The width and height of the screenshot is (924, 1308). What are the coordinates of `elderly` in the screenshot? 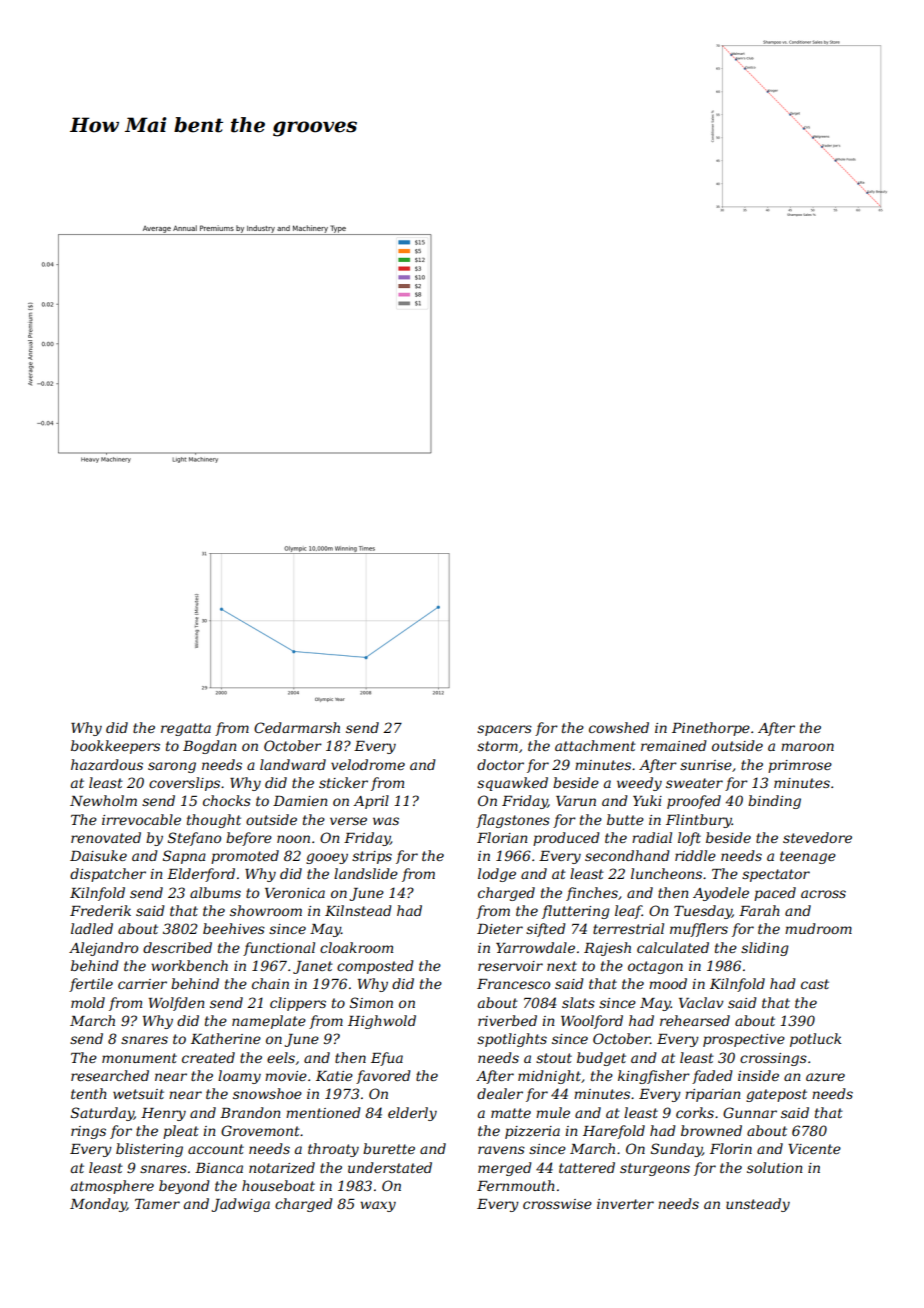 It's located at (412, 1114).
